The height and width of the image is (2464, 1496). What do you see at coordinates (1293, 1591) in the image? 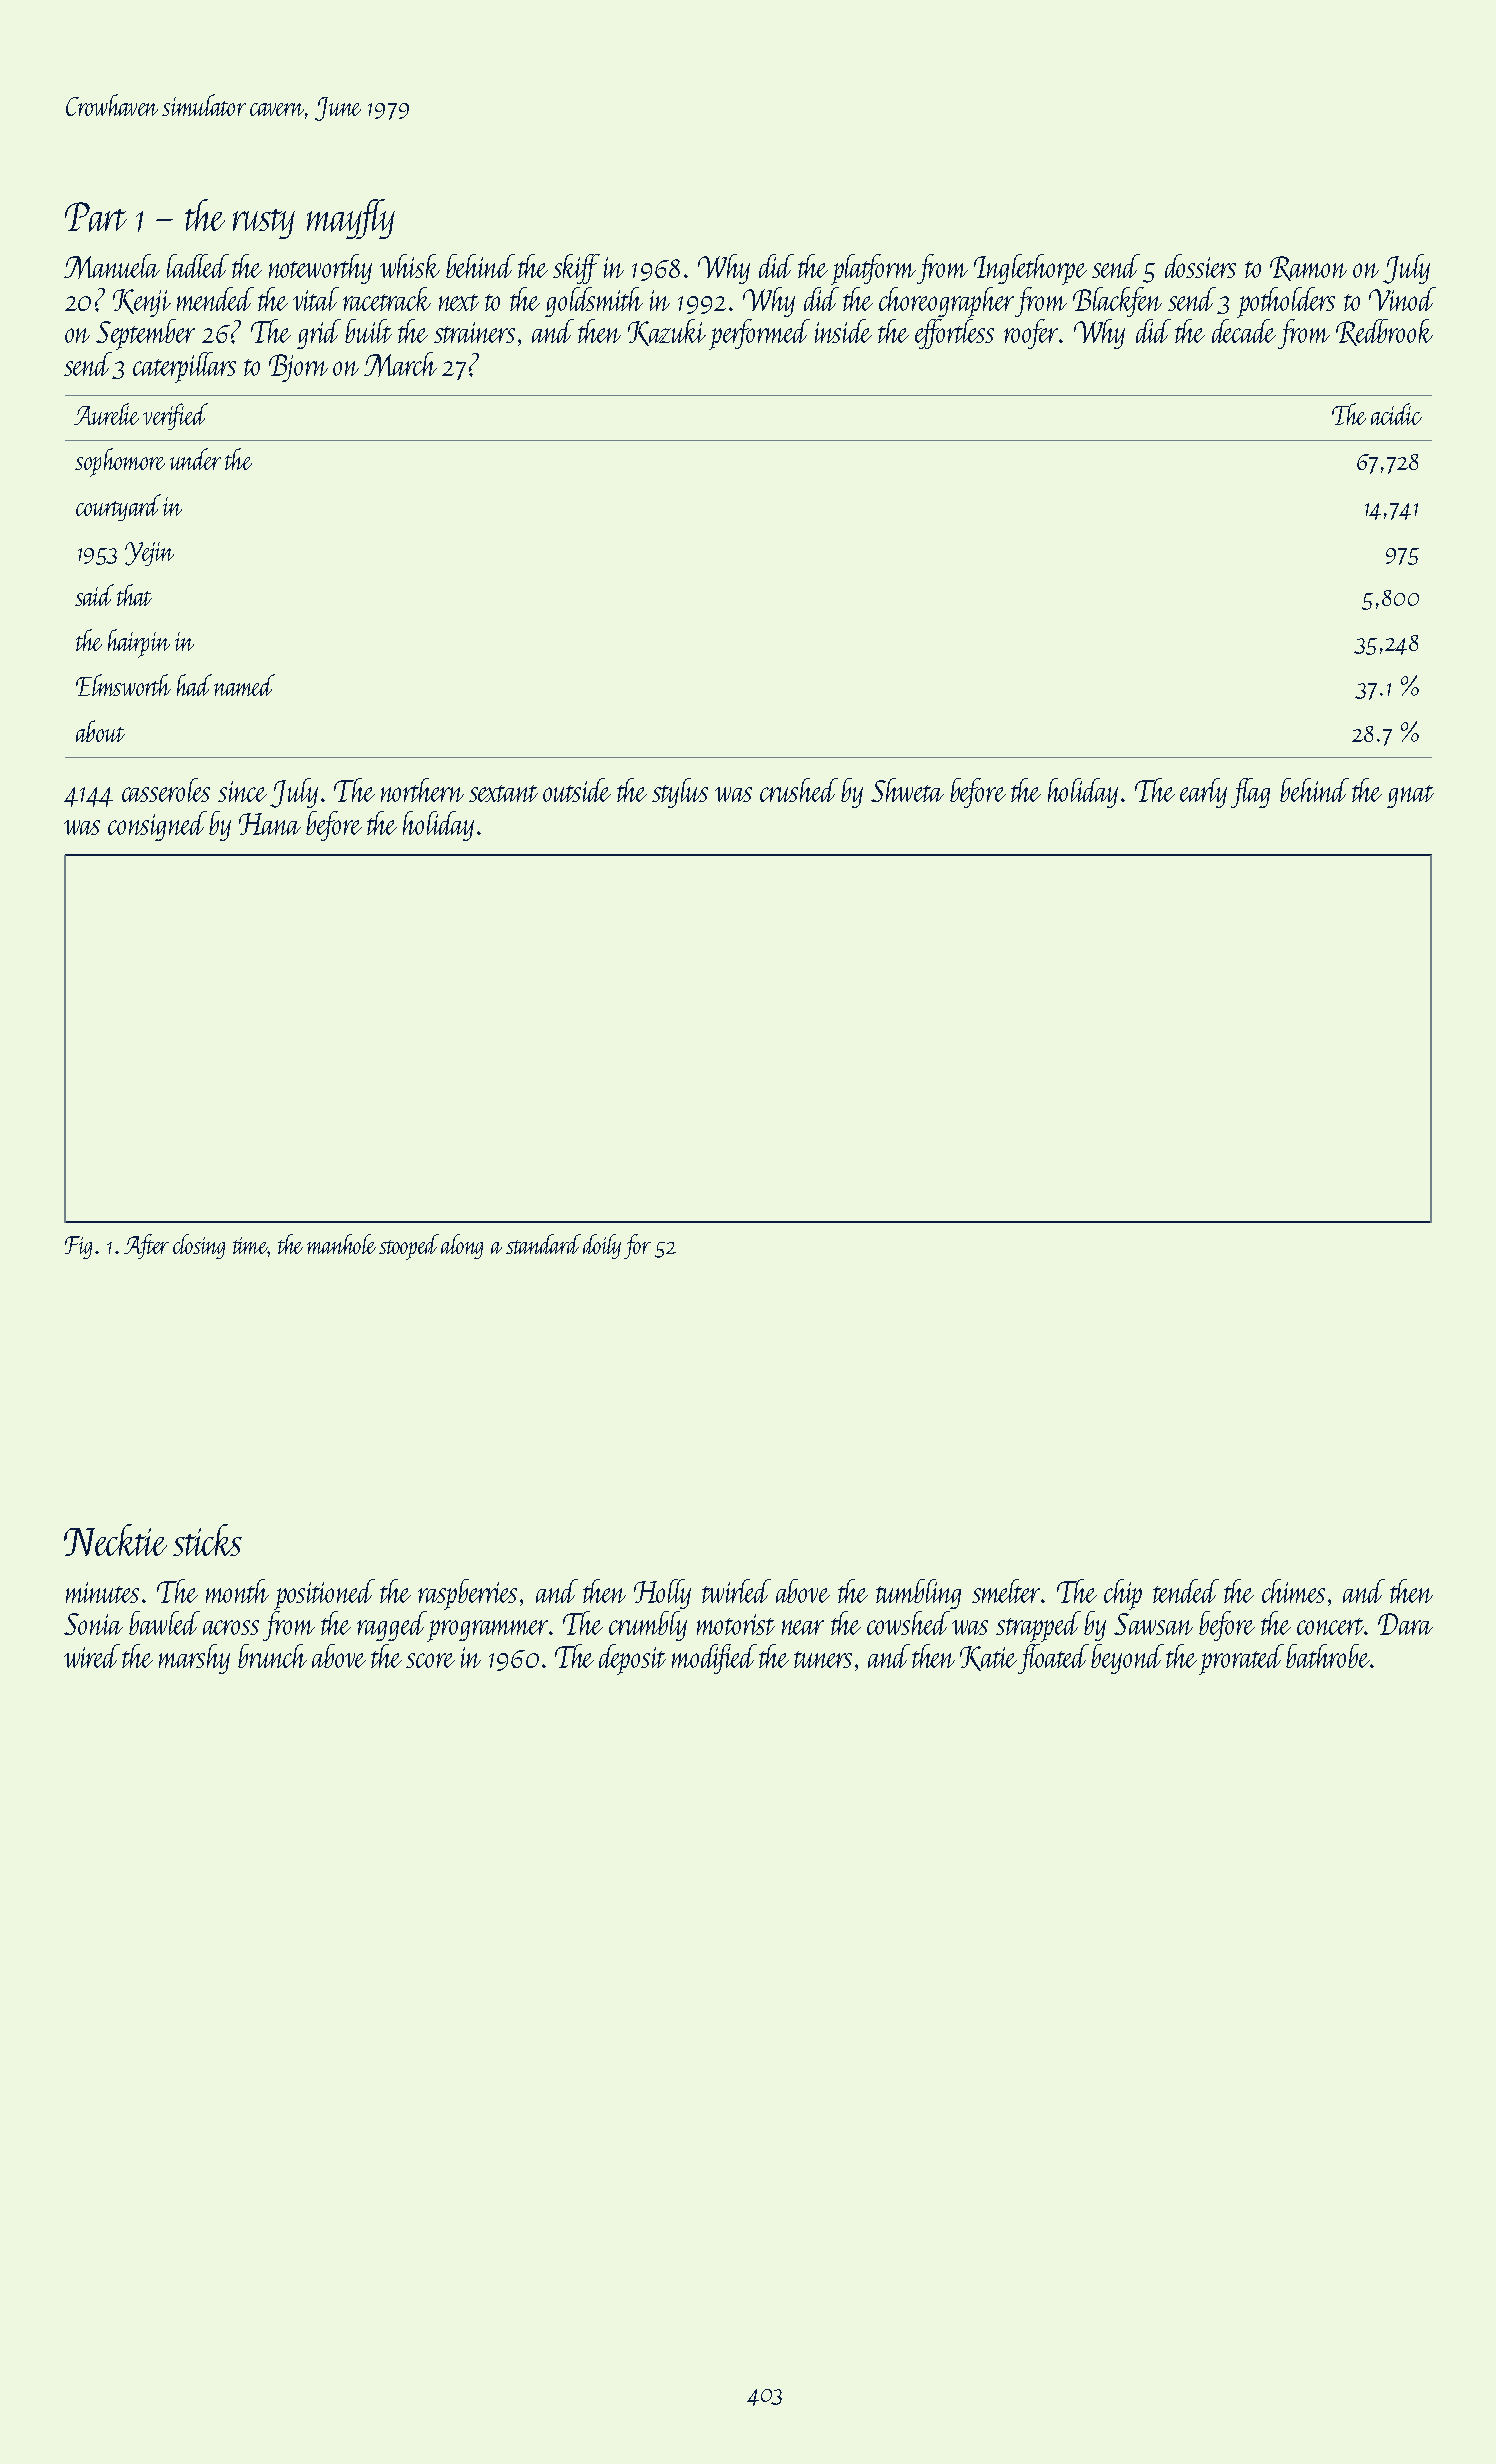
I see `chimes` at bounding box center [1293, 1591].
